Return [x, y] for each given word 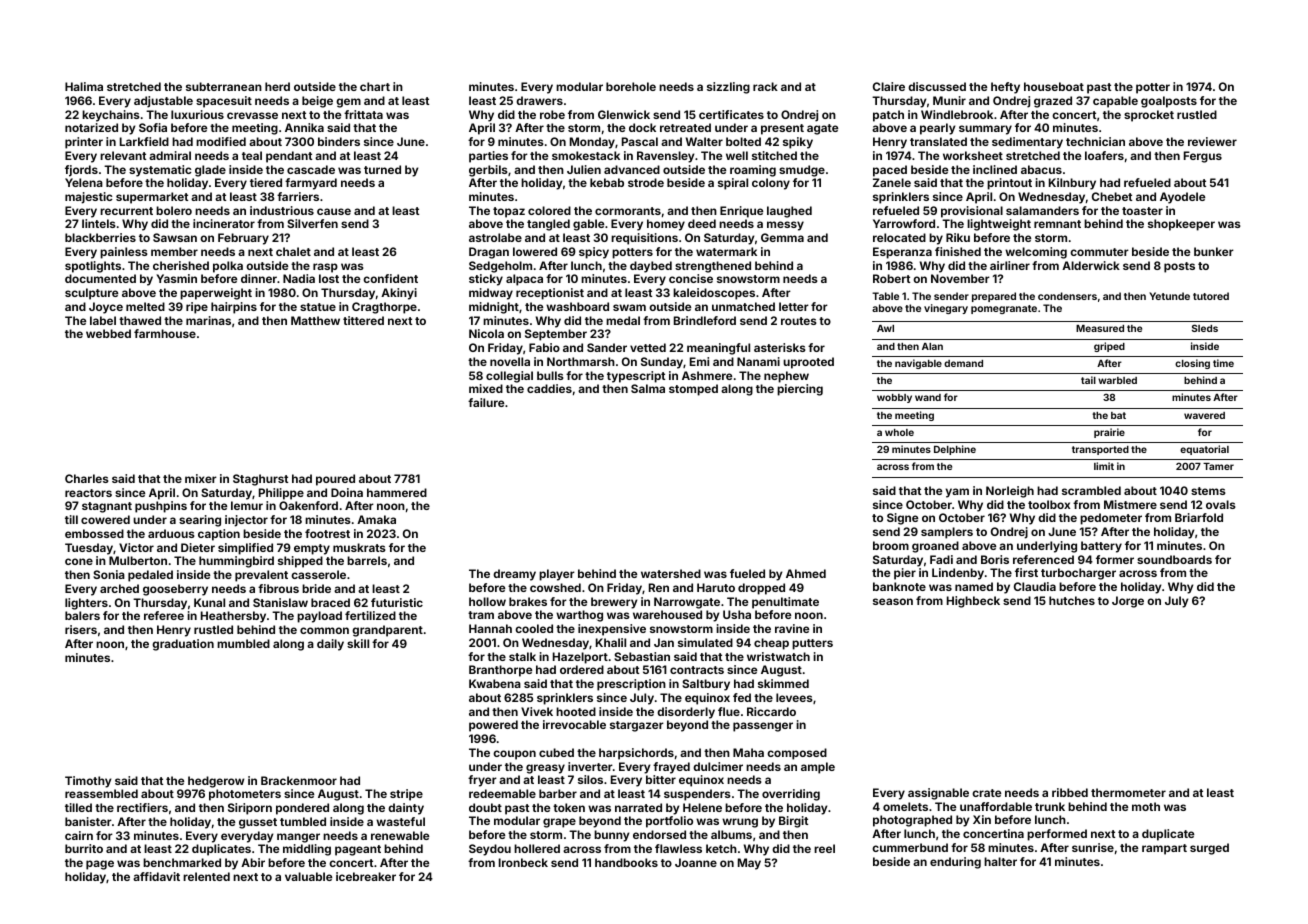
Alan [932, 346]
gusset [258, 823]
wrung [740, 823]
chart [375, 86]
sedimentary [1027, 143]
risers [81, 629]
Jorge [1128, 602]
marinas [208, 320]
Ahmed [806, 573]
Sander [607, 347]
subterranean [224, 86]
